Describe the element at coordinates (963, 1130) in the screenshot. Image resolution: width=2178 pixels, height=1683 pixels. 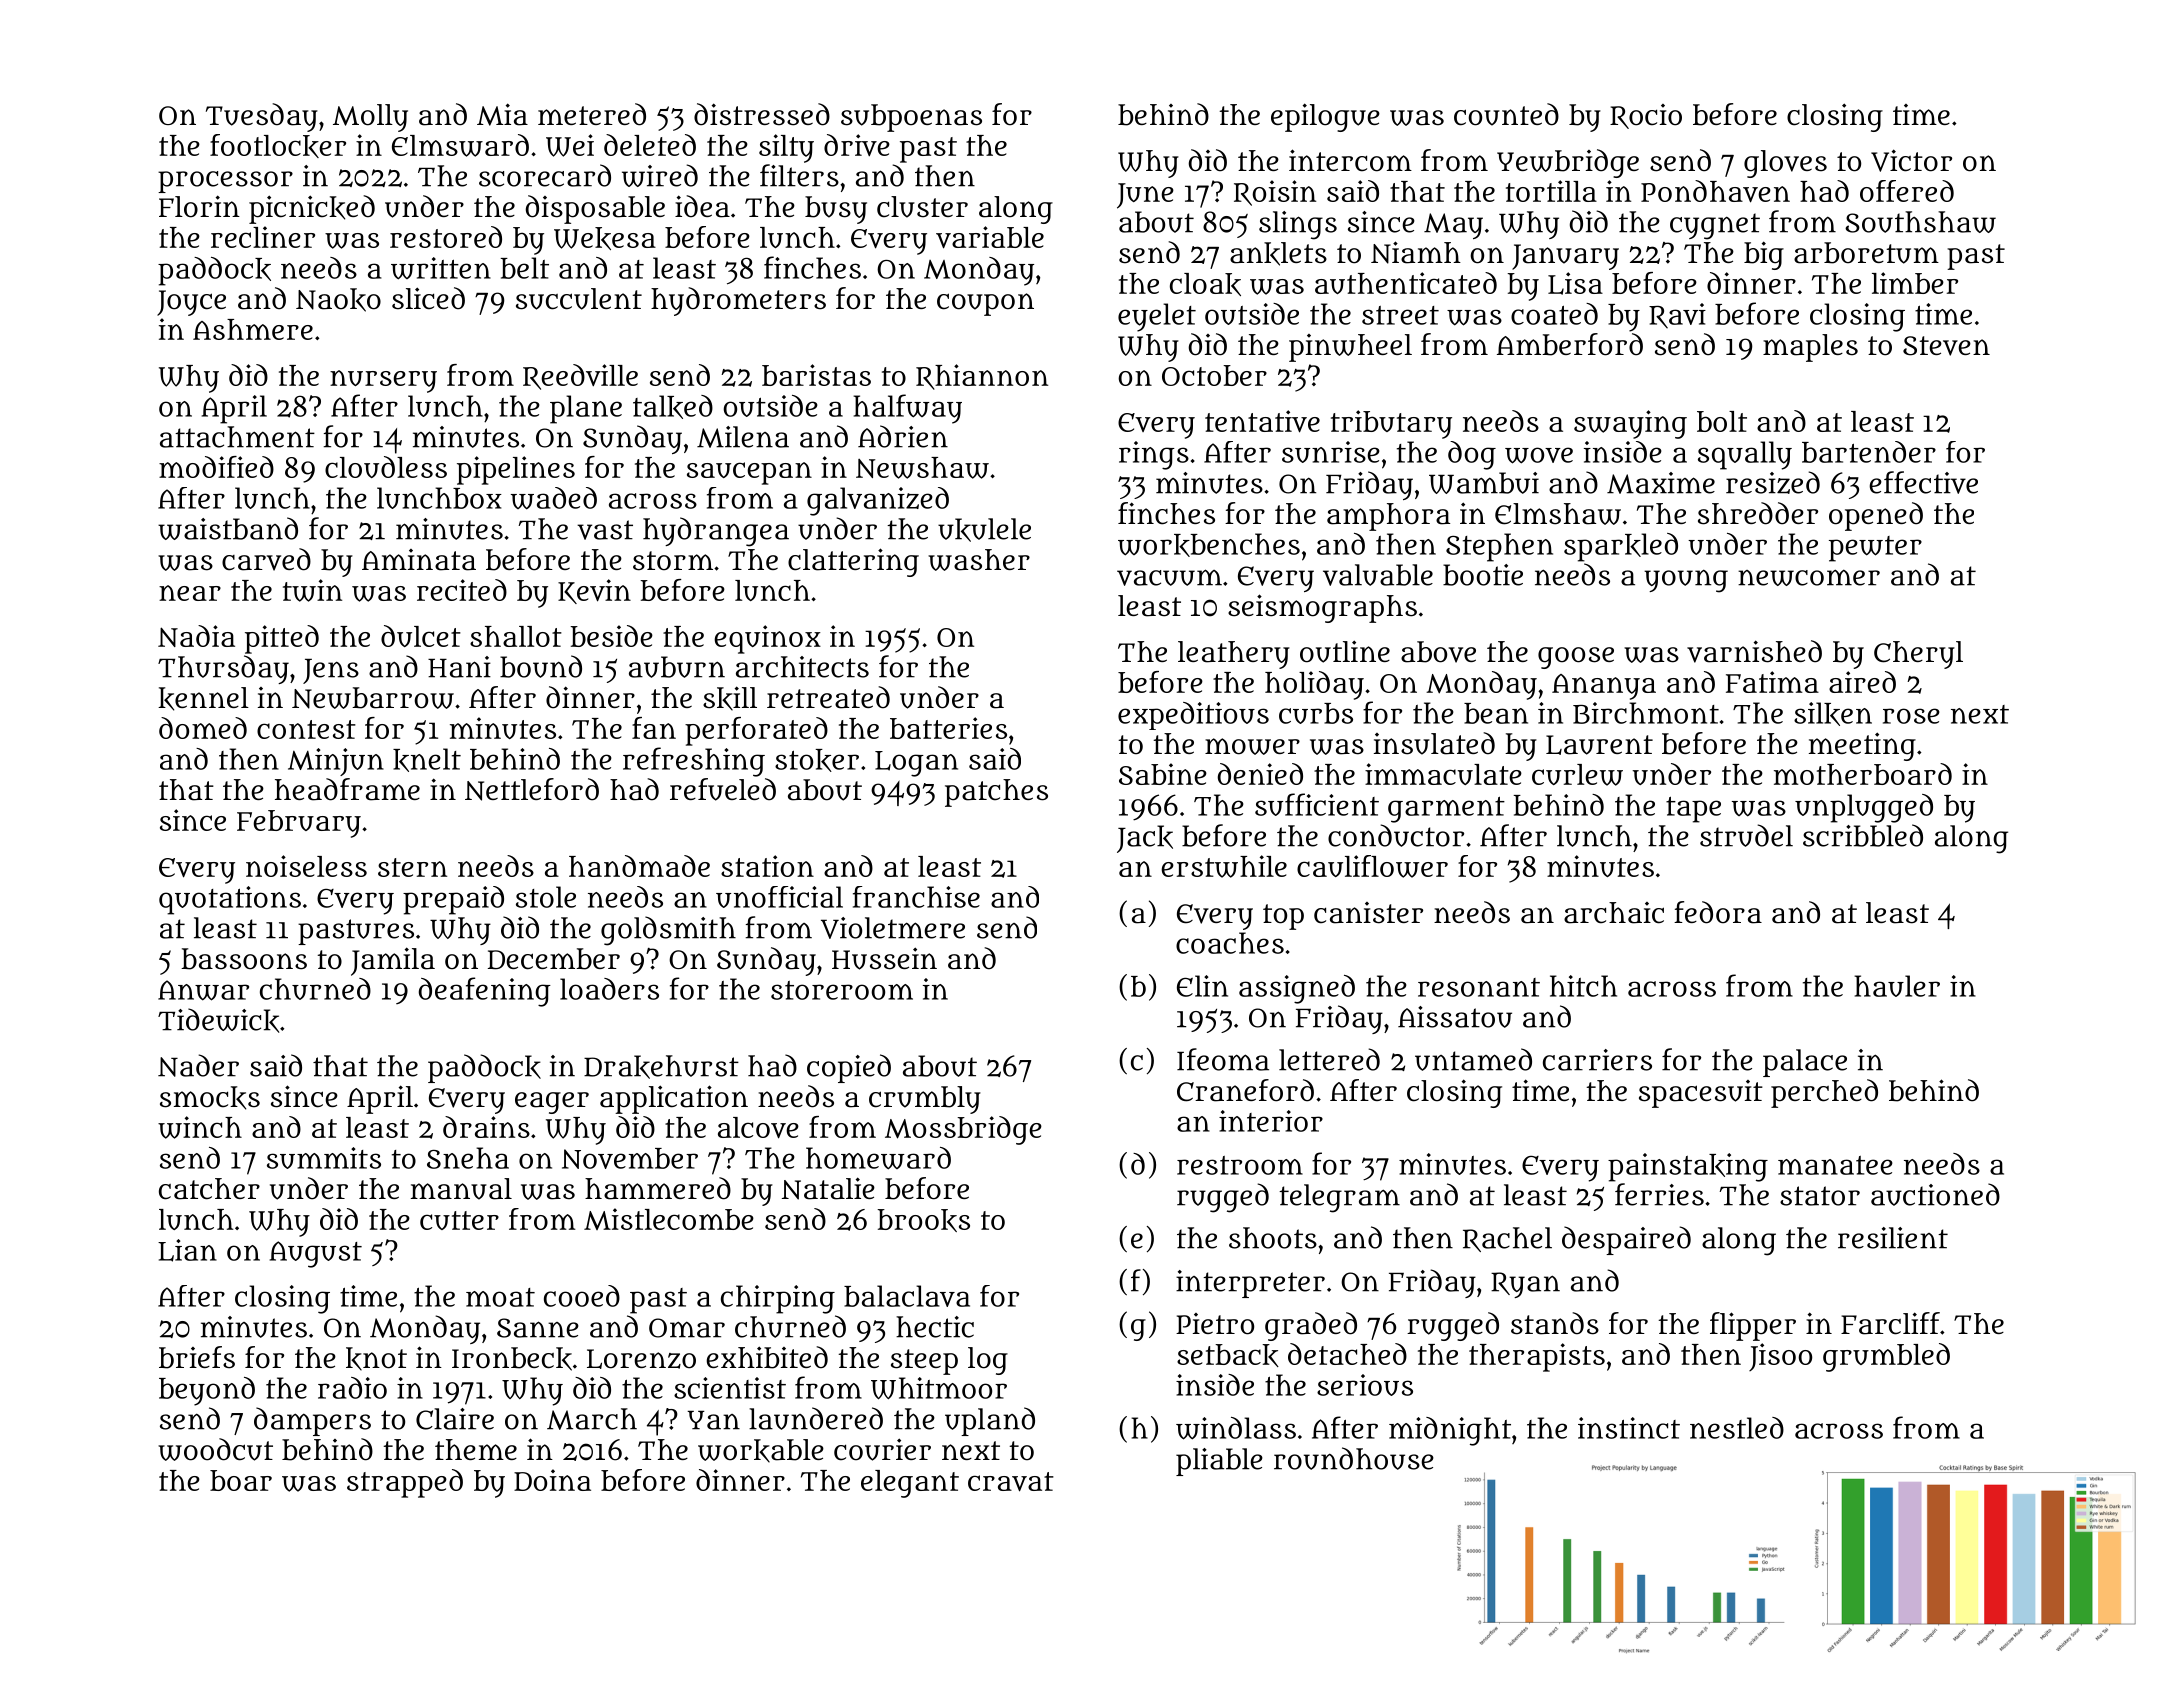
I see `Mossbridge` at that location.
